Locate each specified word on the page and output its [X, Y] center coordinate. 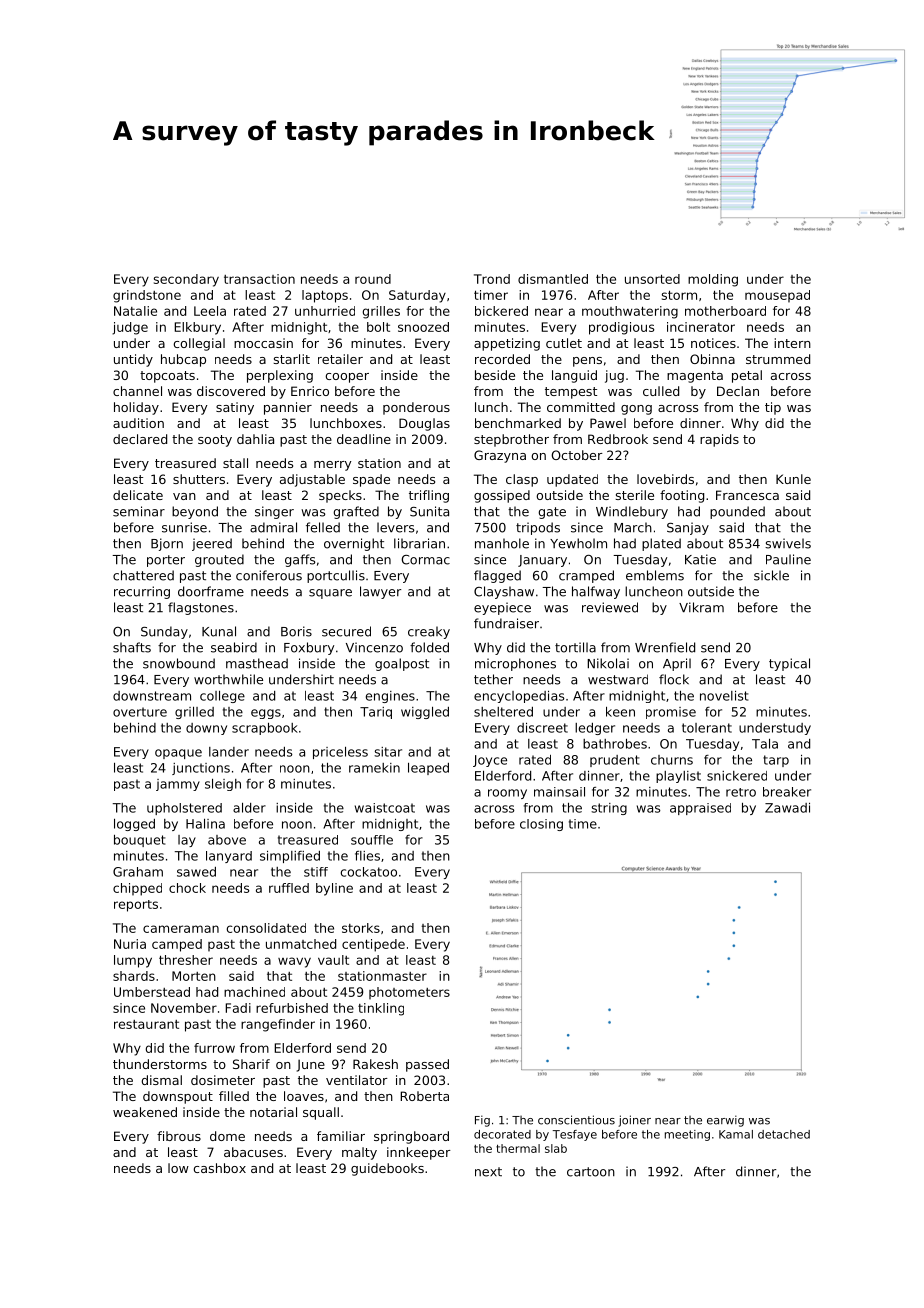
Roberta [424, 1096]
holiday [136, 408]
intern [792, 343]
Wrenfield [665, 647]
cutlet [564, 343]
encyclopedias [519, 697]
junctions [201, 769]
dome [227, 1136]
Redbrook [618, 439]
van [184, 496]
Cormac [425, 560]
